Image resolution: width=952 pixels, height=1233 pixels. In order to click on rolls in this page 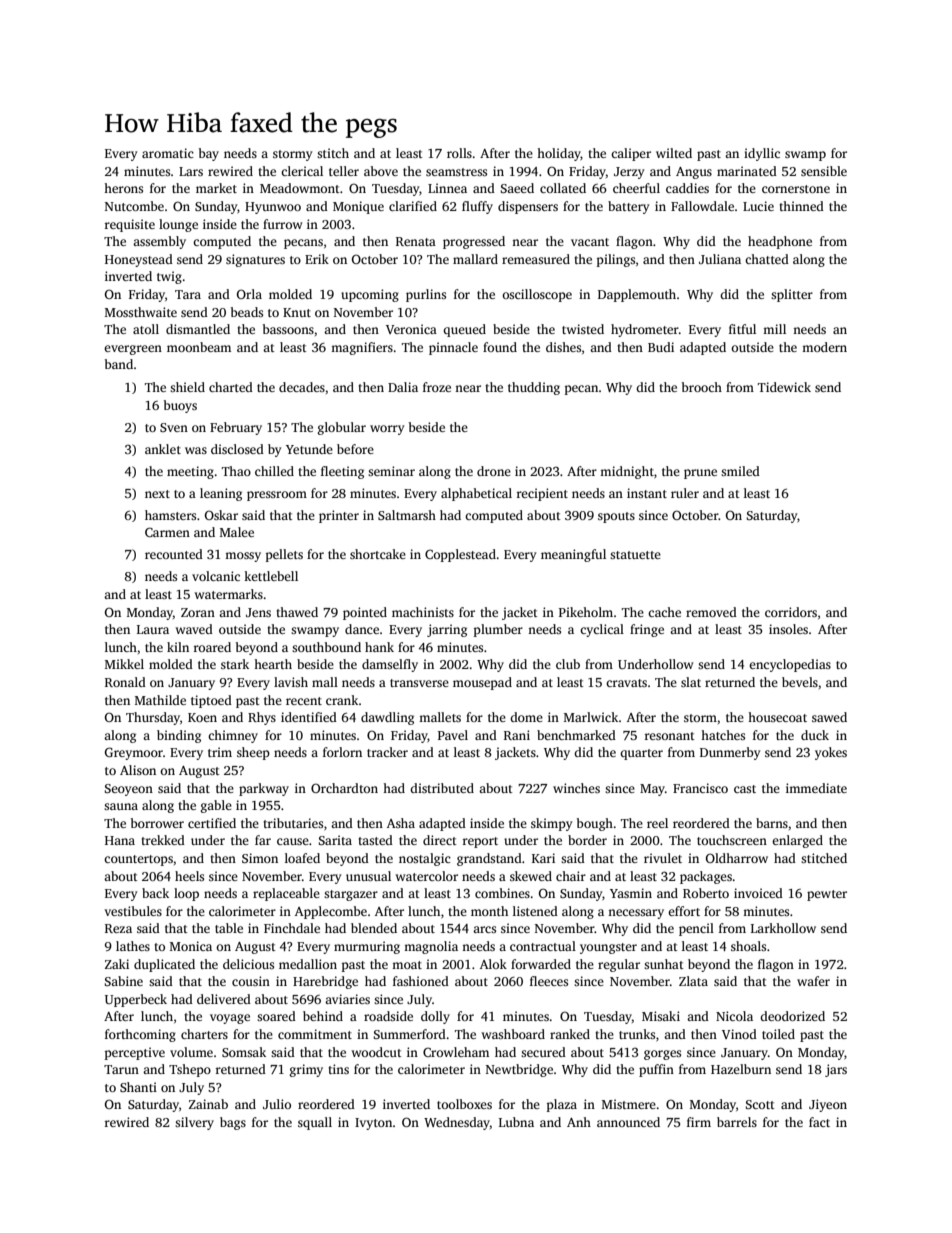, I will do `click(459, 153)`.
